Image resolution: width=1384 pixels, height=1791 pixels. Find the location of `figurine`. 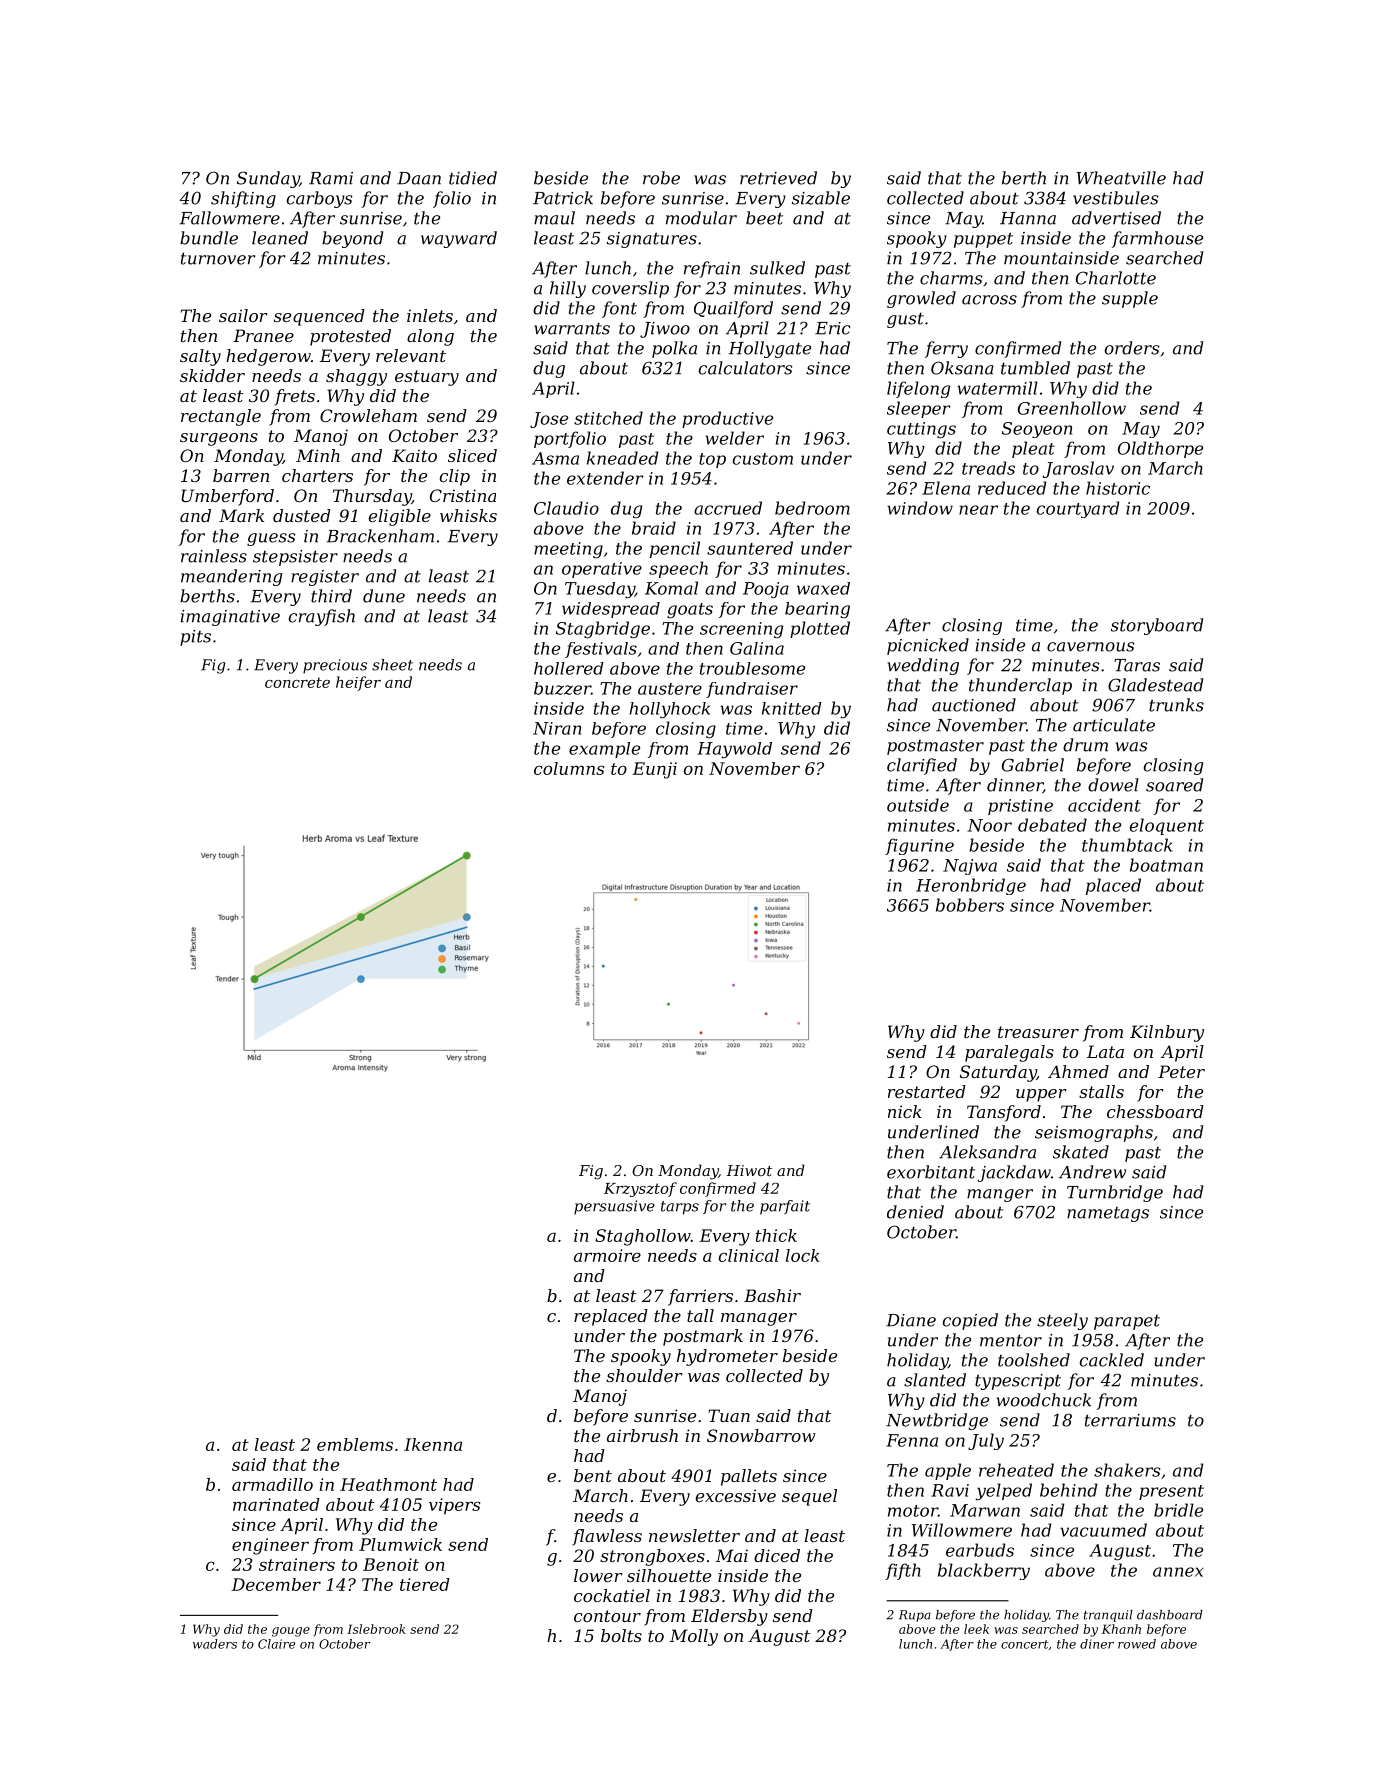

figurine is located at coordinates (919, 846).
